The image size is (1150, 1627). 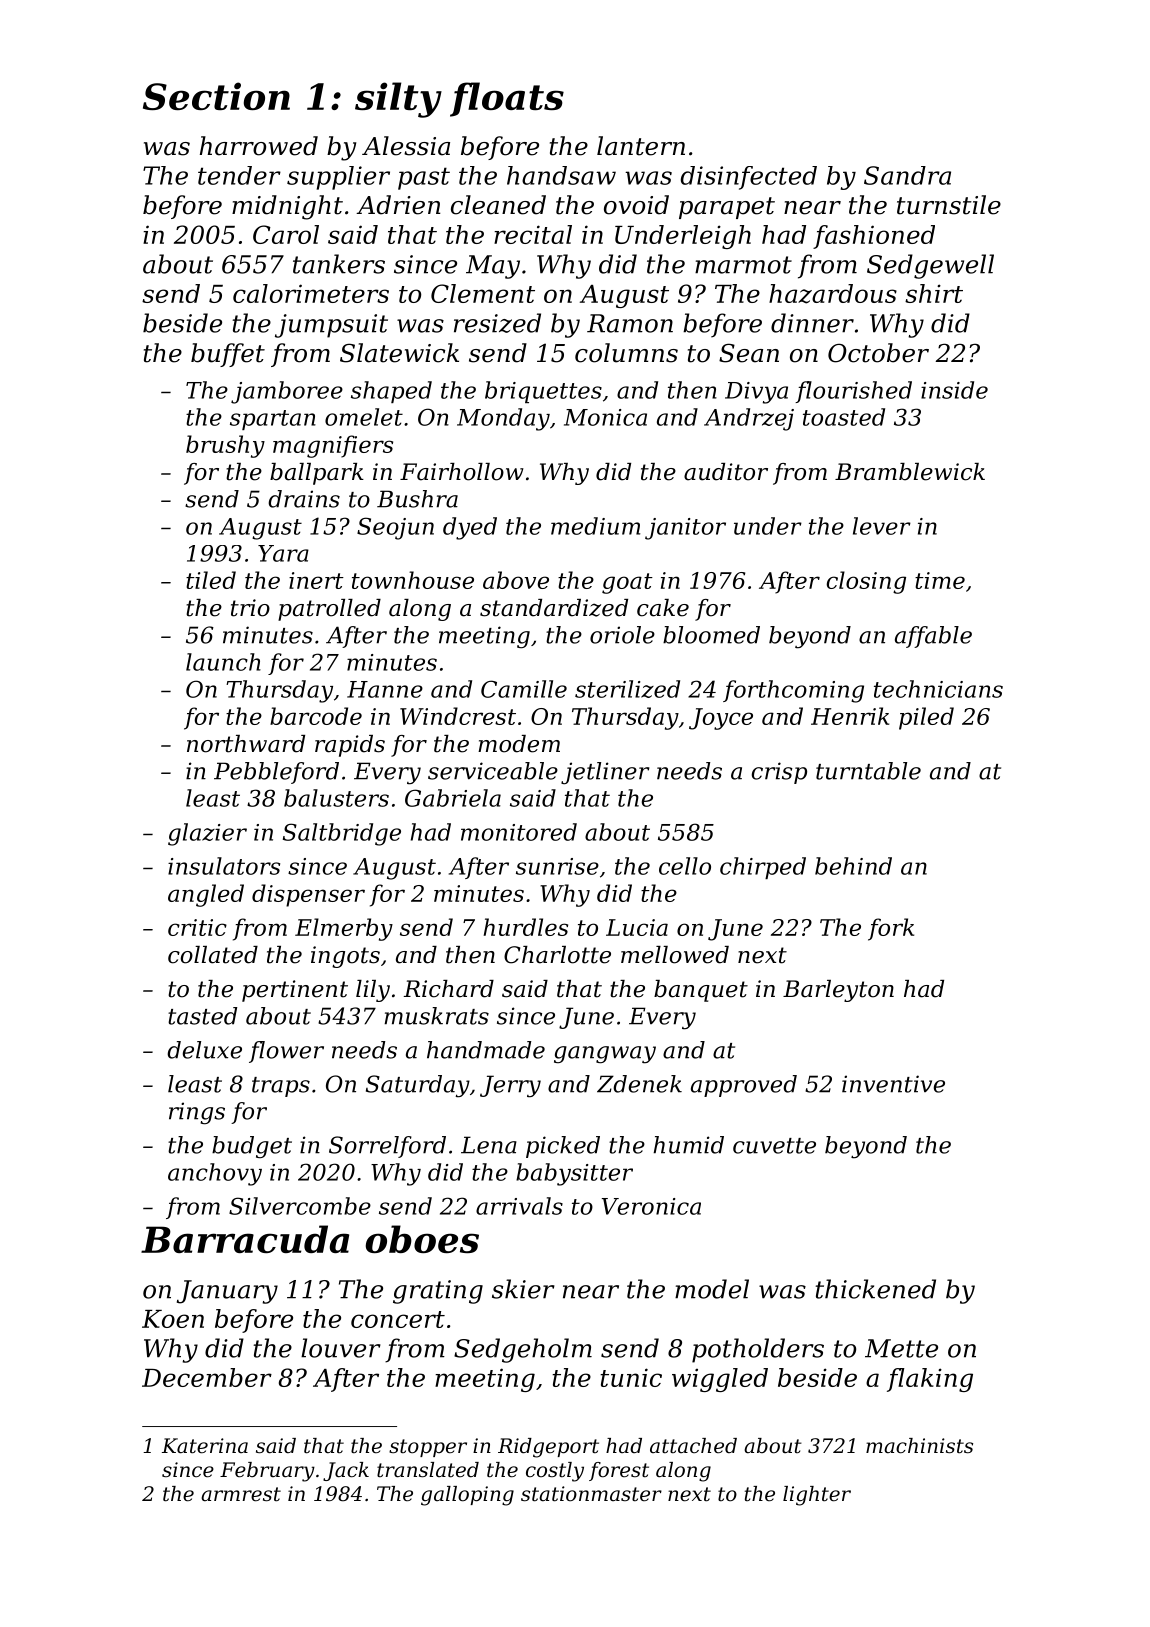 I want to click on calorimeters, so click(x=311, y=293).
